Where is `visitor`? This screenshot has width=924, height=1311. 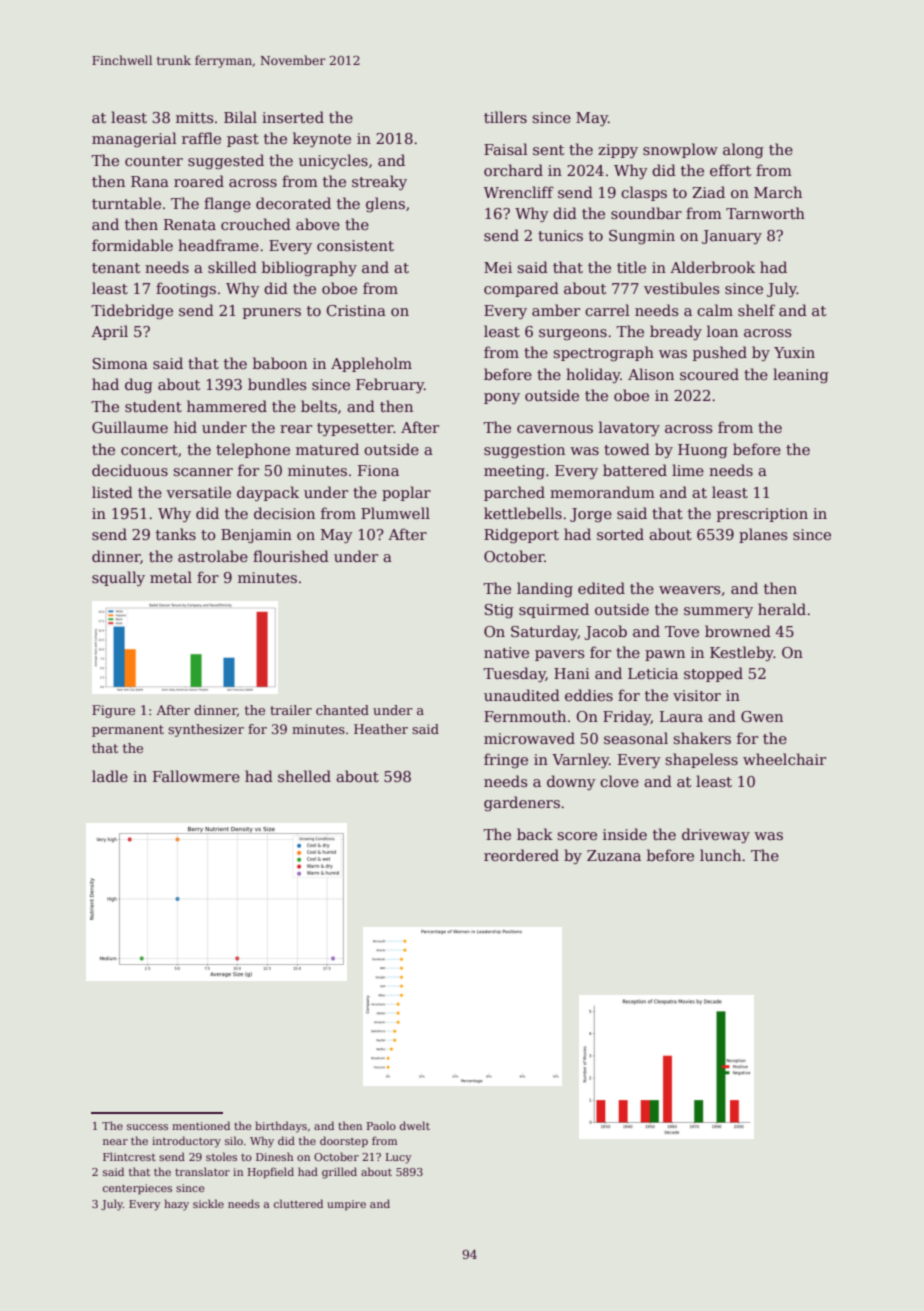 visitor is located at coordinates (697, 695).
